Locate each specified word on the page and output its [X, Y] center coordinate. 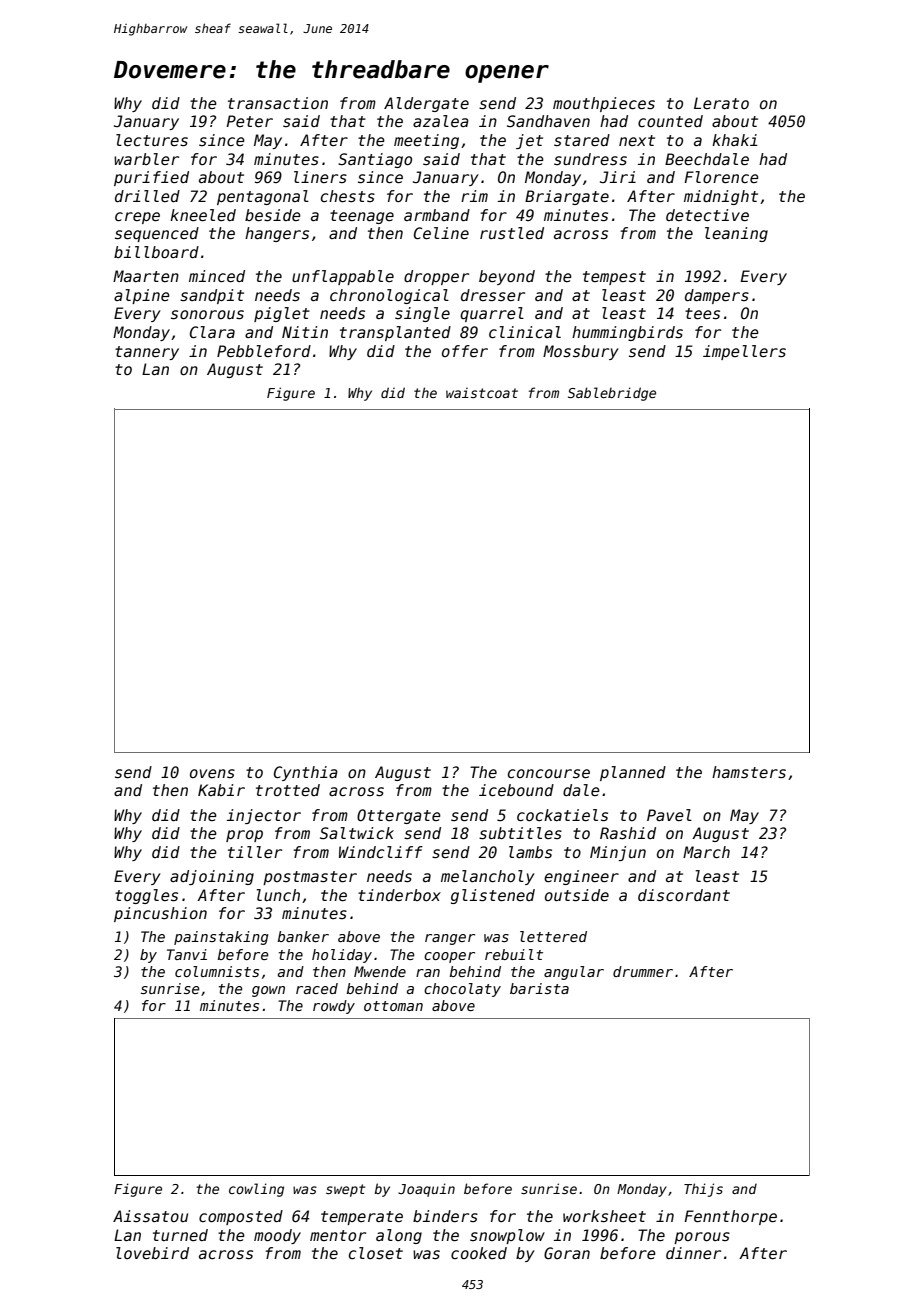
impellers [744, 352]
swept [345, 1190]
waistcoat [482, 393]
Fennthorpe [730, 1217]
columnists [217, 971]
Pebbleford [264, 351]
